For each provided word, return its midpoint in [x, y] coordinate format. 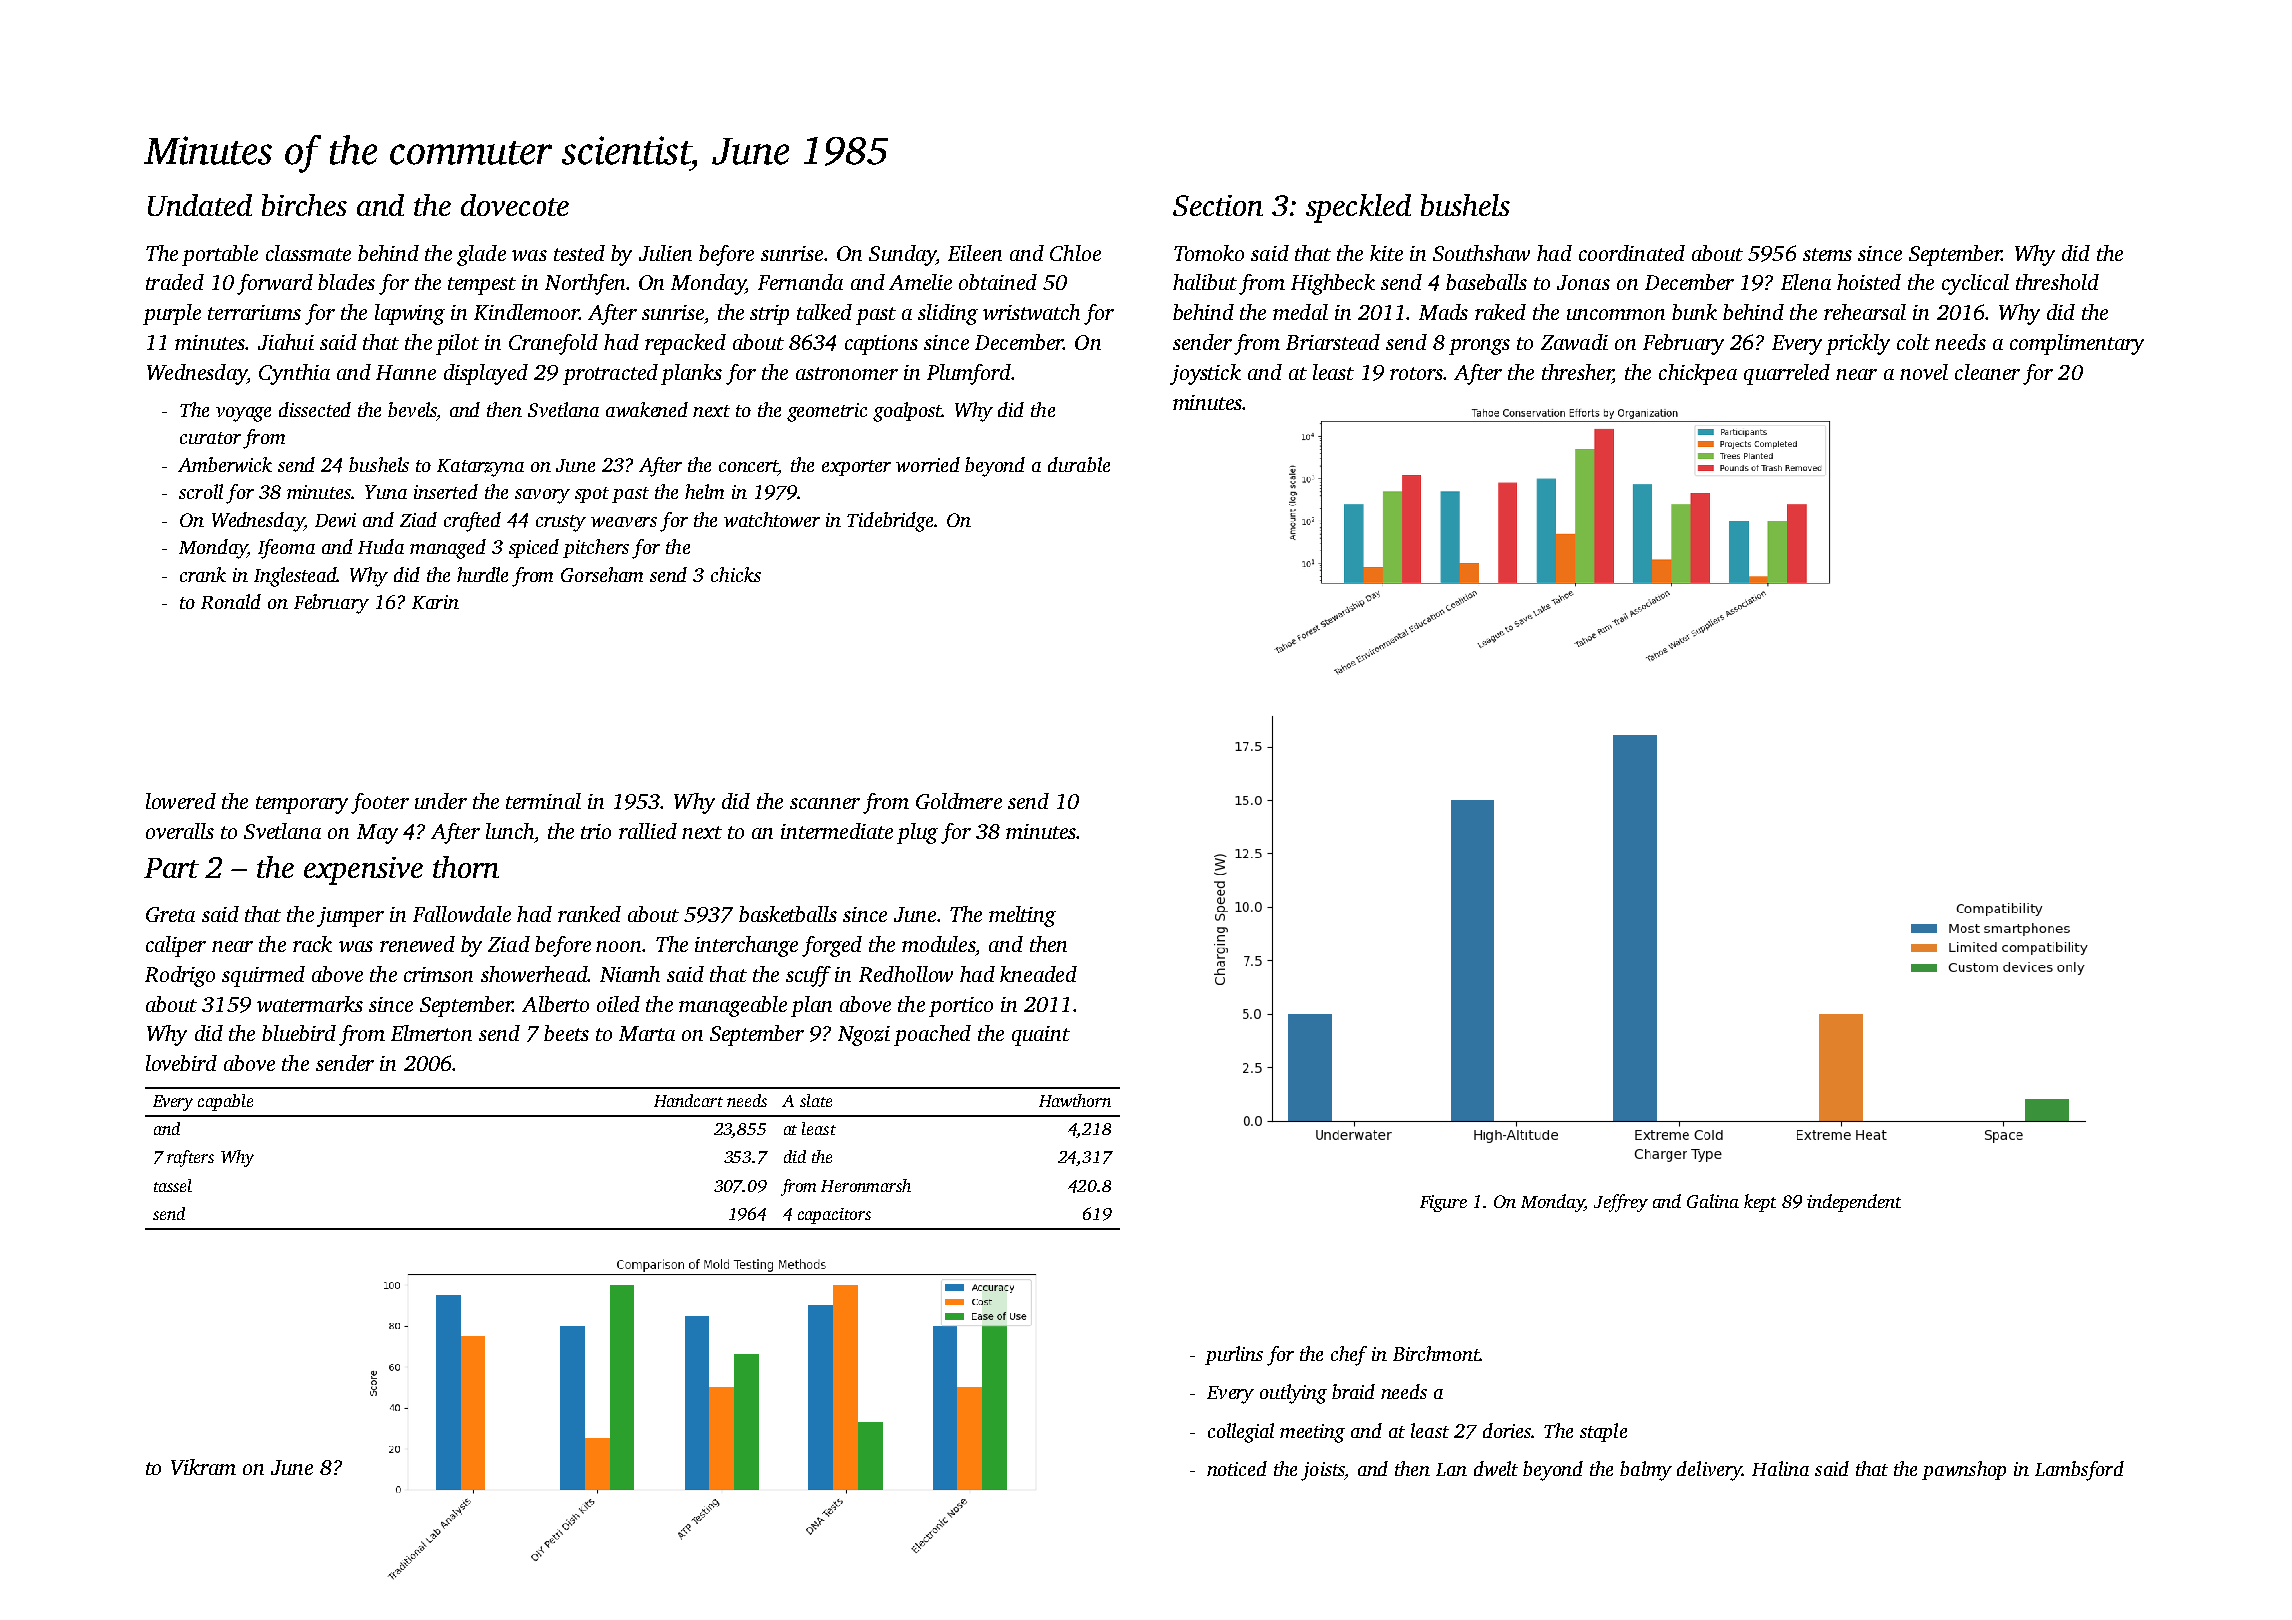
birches [304, 205]
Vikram [203, 1467]
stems [1827, 254]
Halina [1780, 1468]
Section [1218, 205]
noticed [1237, 1468]
